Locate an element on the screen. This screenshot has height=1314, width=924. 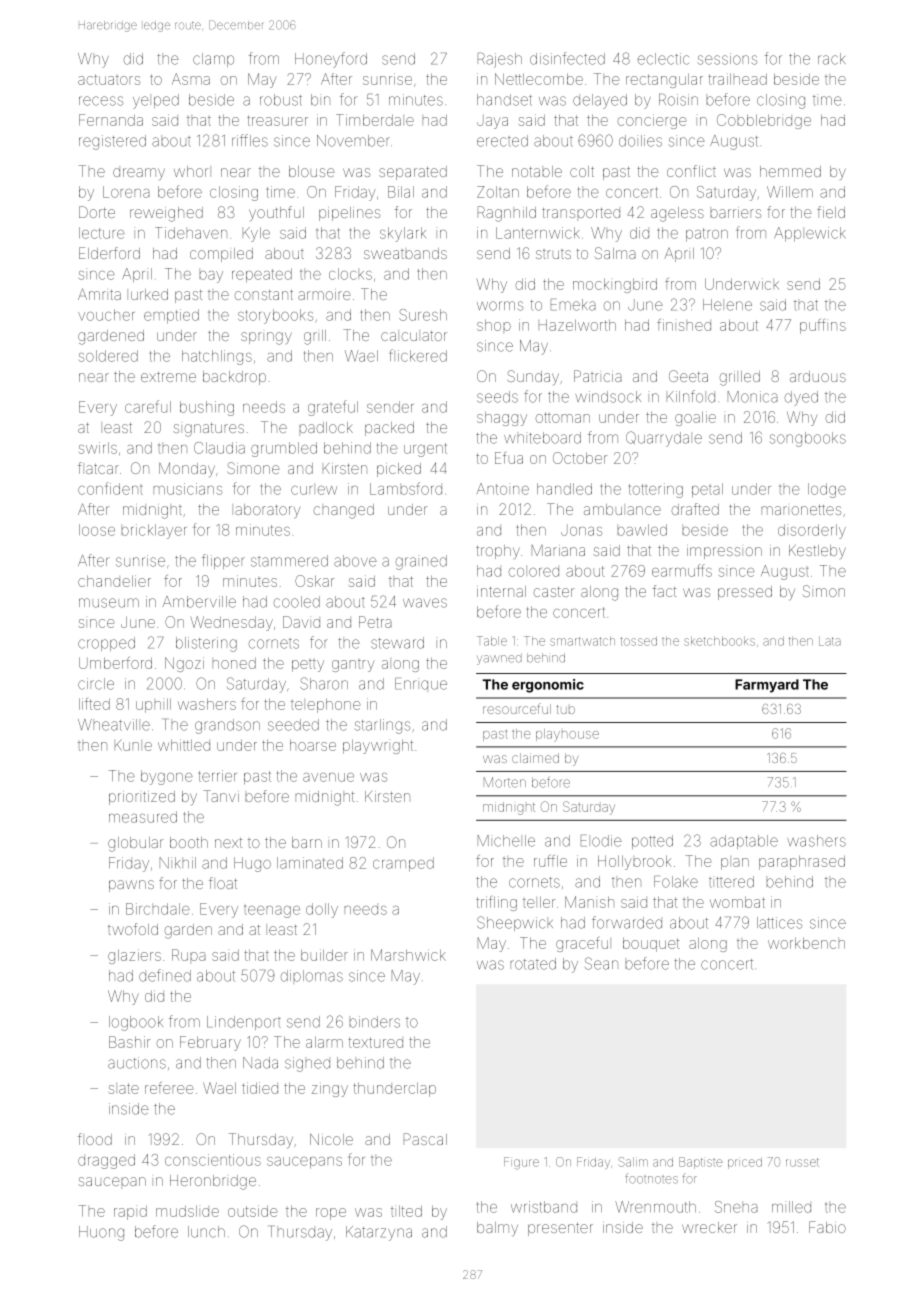
teenage is located at coordinates (272, 911).
